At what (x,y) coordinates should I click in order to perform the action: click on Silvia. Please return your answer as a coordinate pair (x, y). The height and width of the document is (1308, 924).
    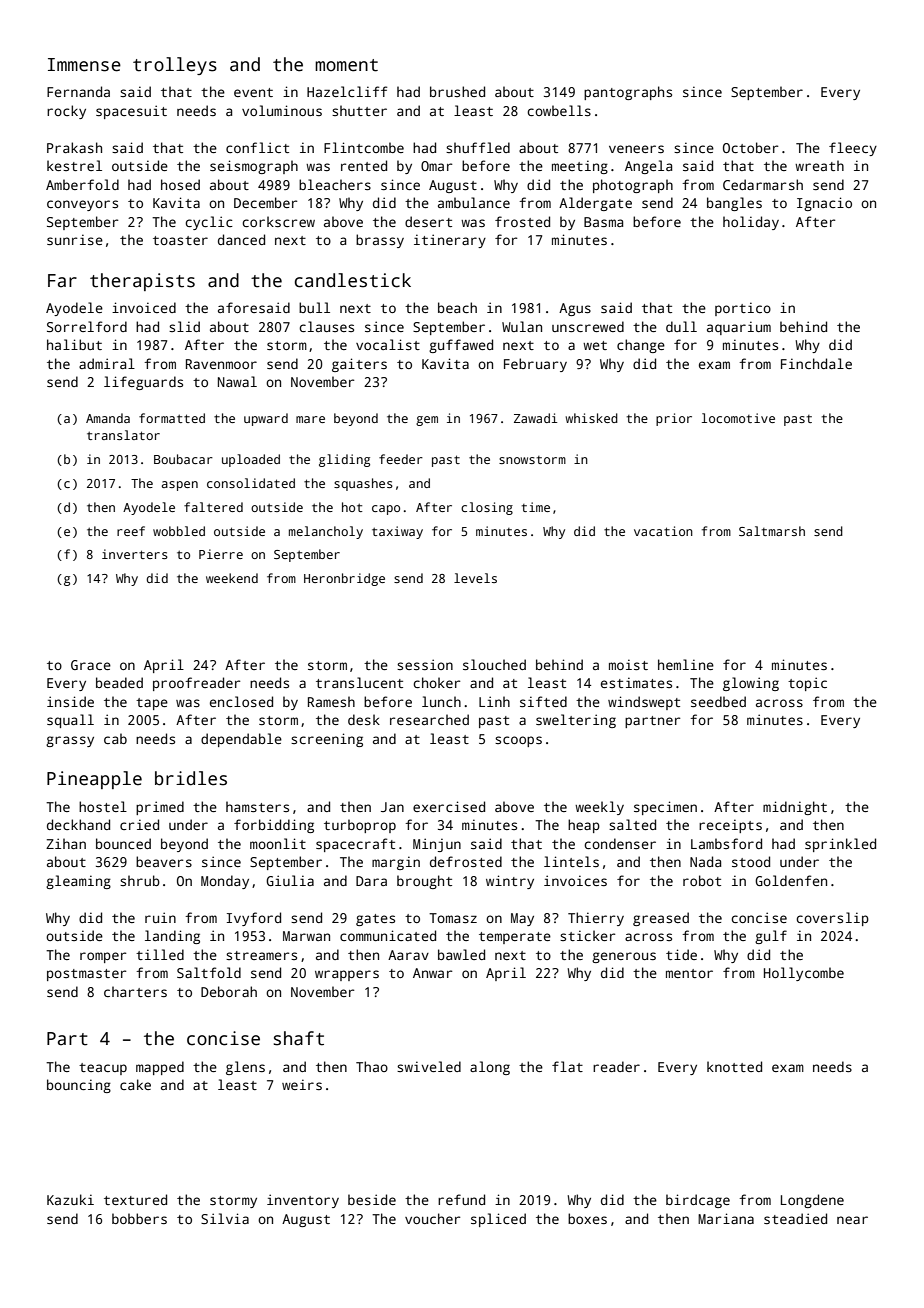
    Looking at the image, I should click on (225, 1218).
